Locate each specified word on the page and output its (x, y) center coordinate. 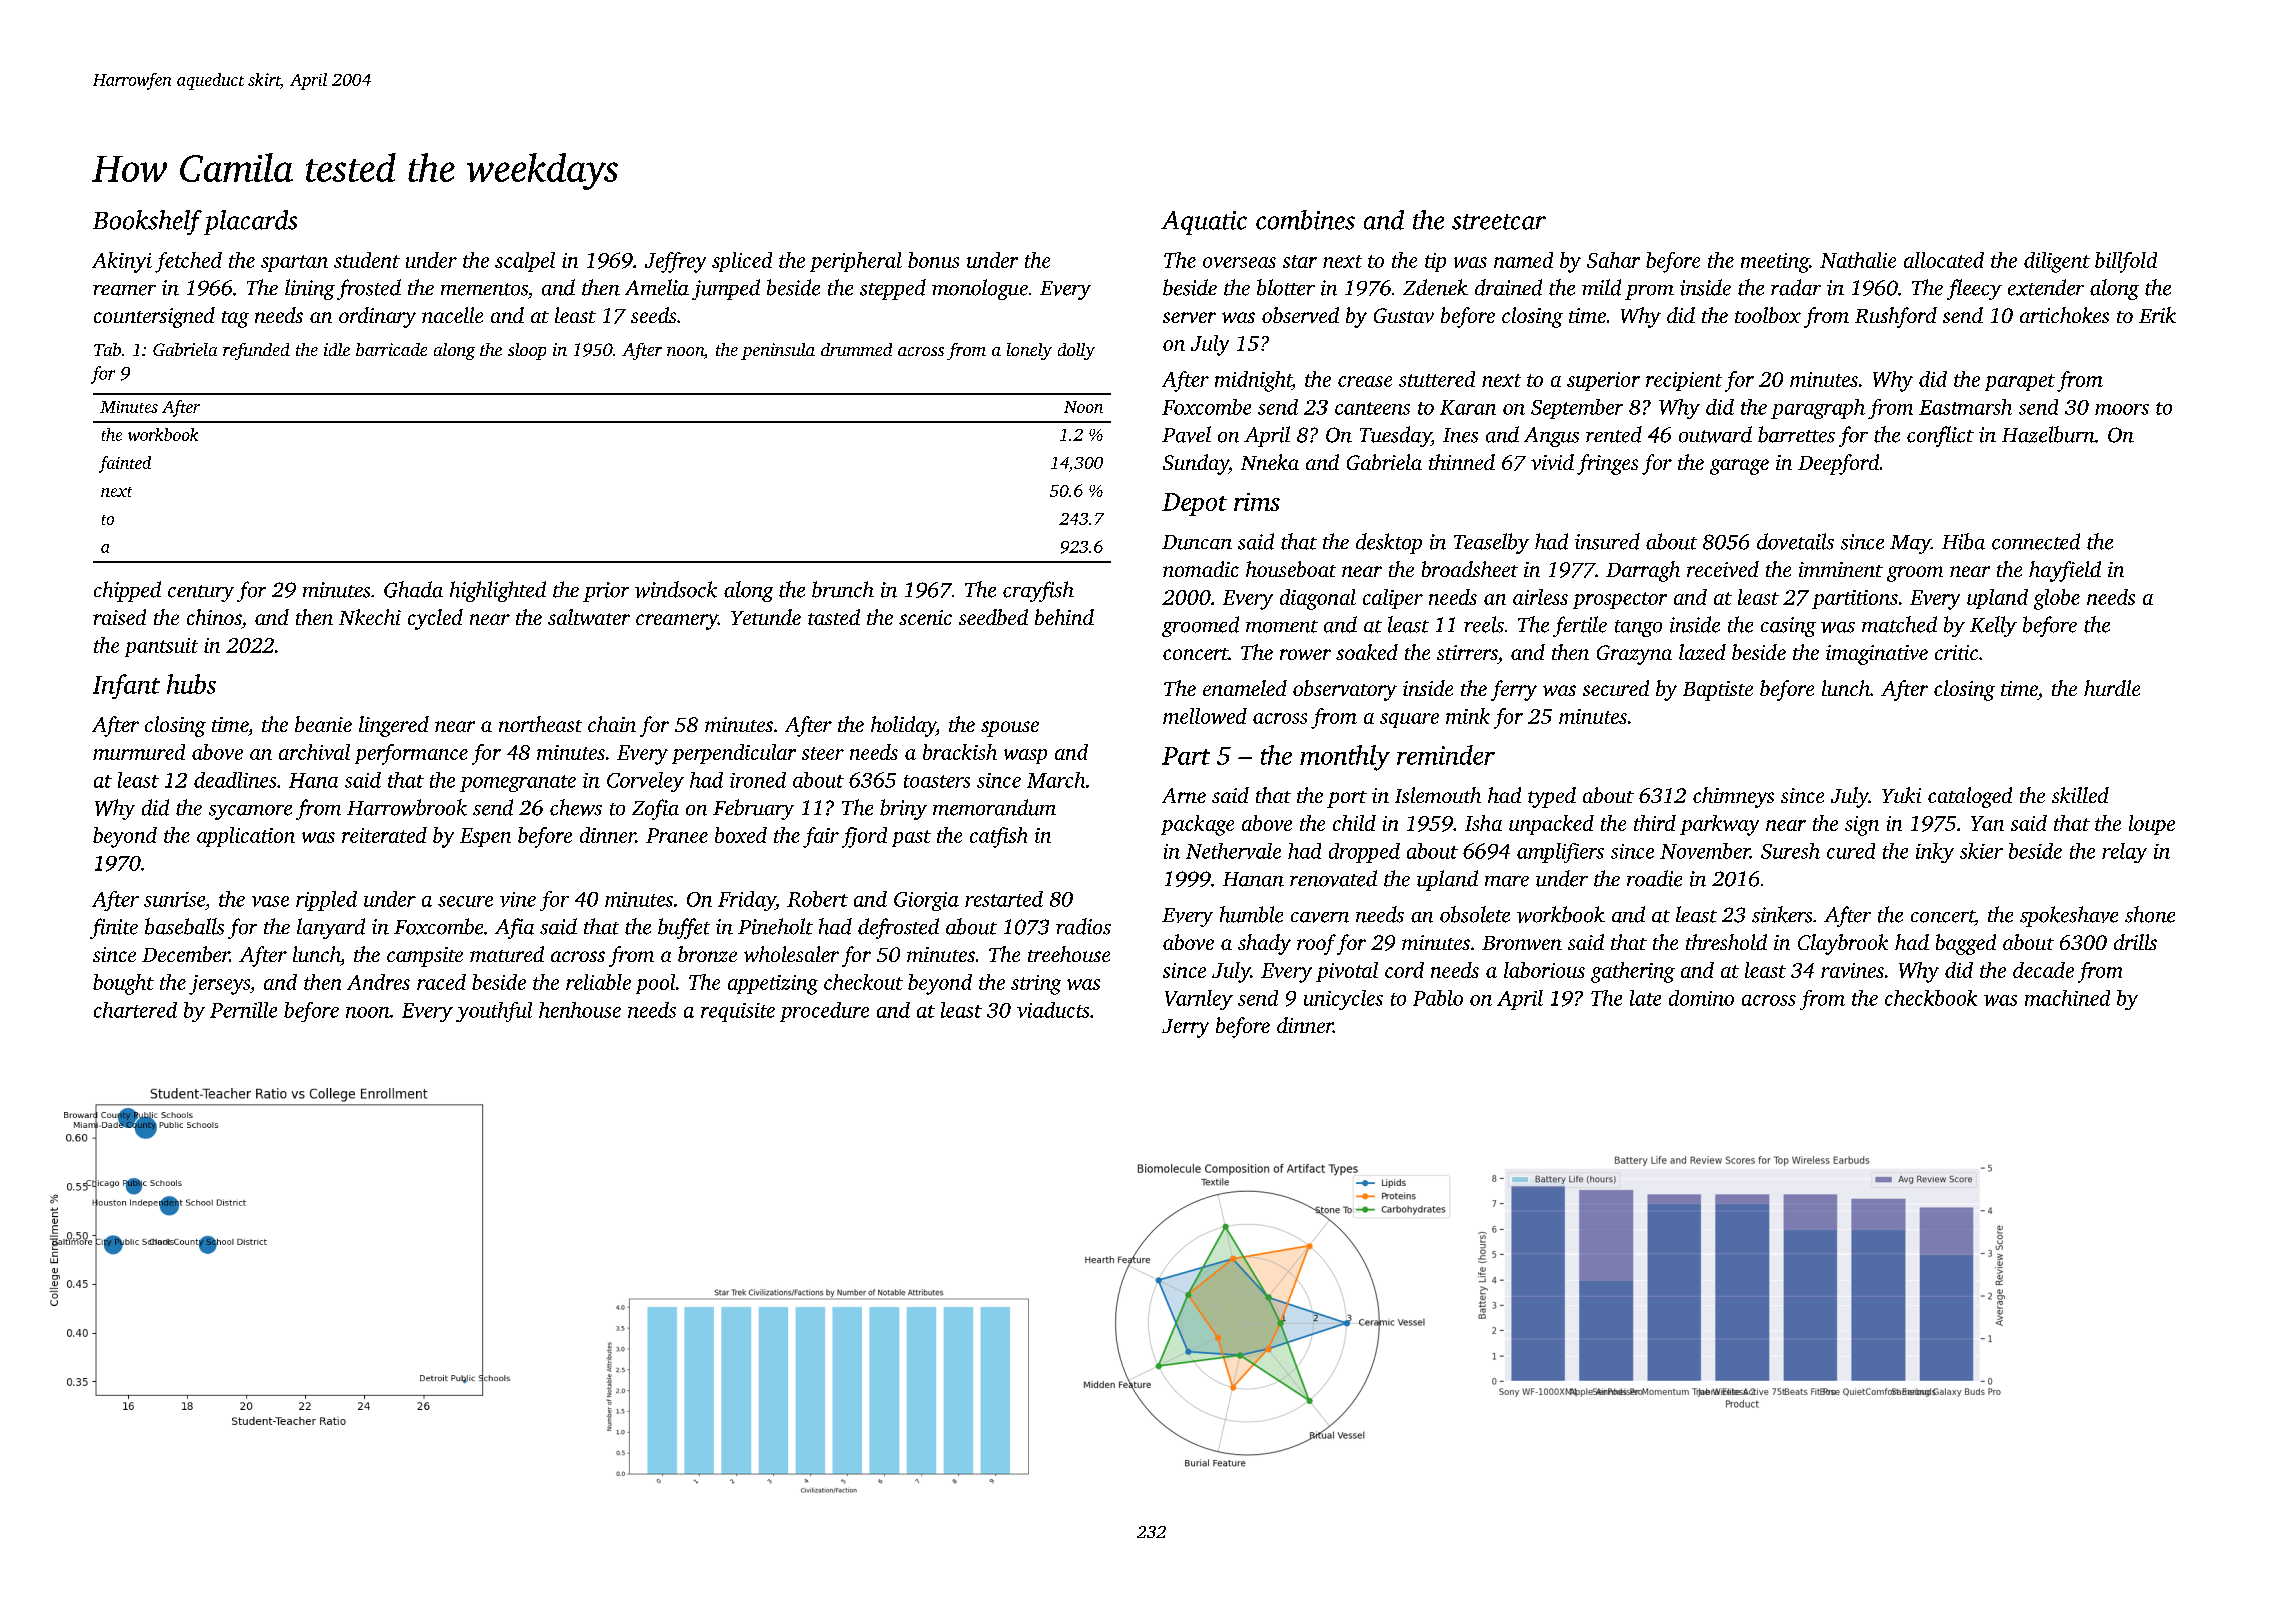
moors (2122, 409)
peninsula (778, 351)
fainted (125, 464)
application (246, 837)
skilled (2080, 795)
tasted (834, 617)
